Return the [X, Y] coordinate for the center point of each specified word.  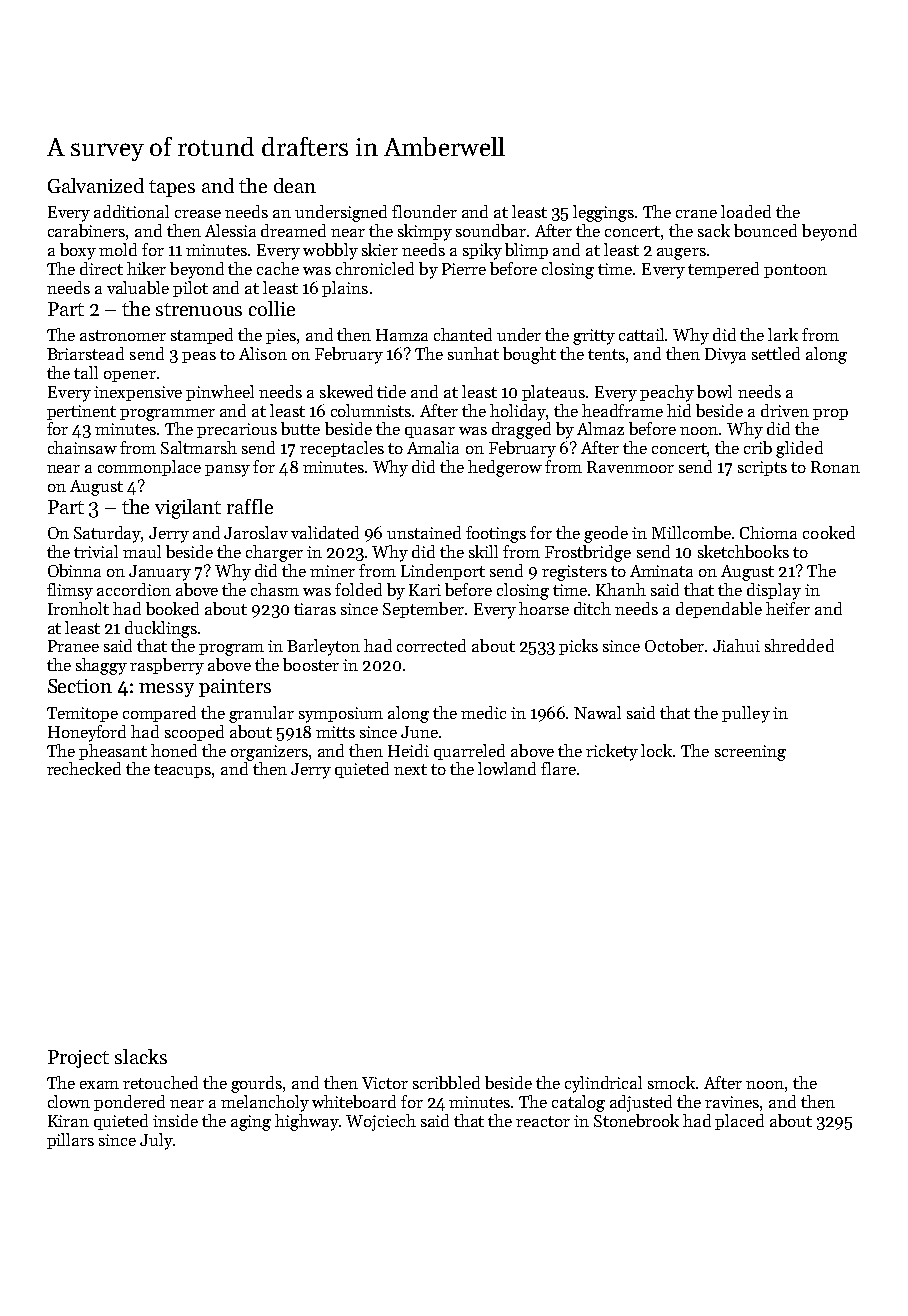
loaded [746, 211]
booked [172, 608]
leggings [603, 213]
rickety [612, 752]
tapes [172, 188]
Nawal [597, 712]
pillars [70, 1141]
